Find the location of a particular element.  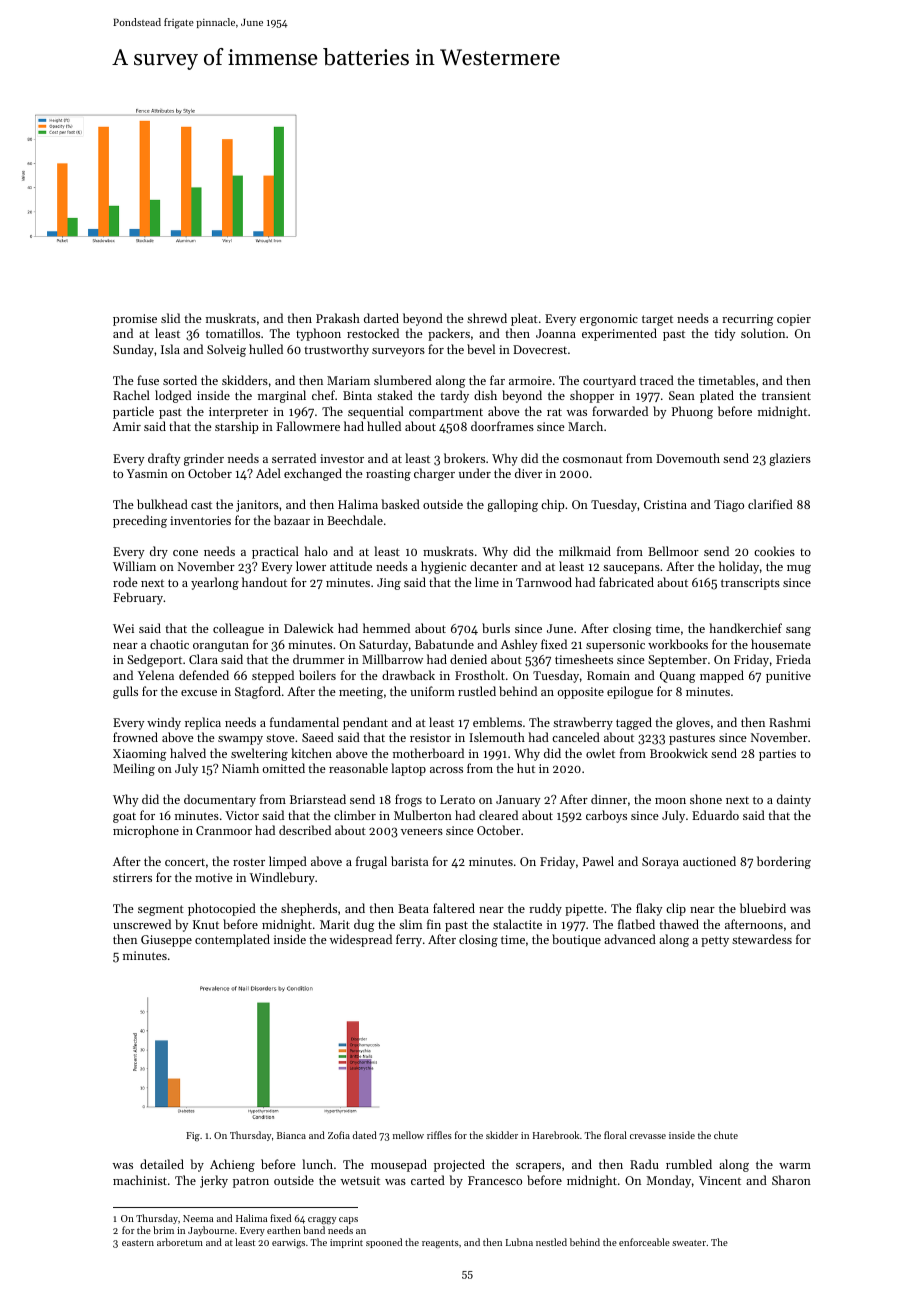

target is located at coordinates (657, 320).
